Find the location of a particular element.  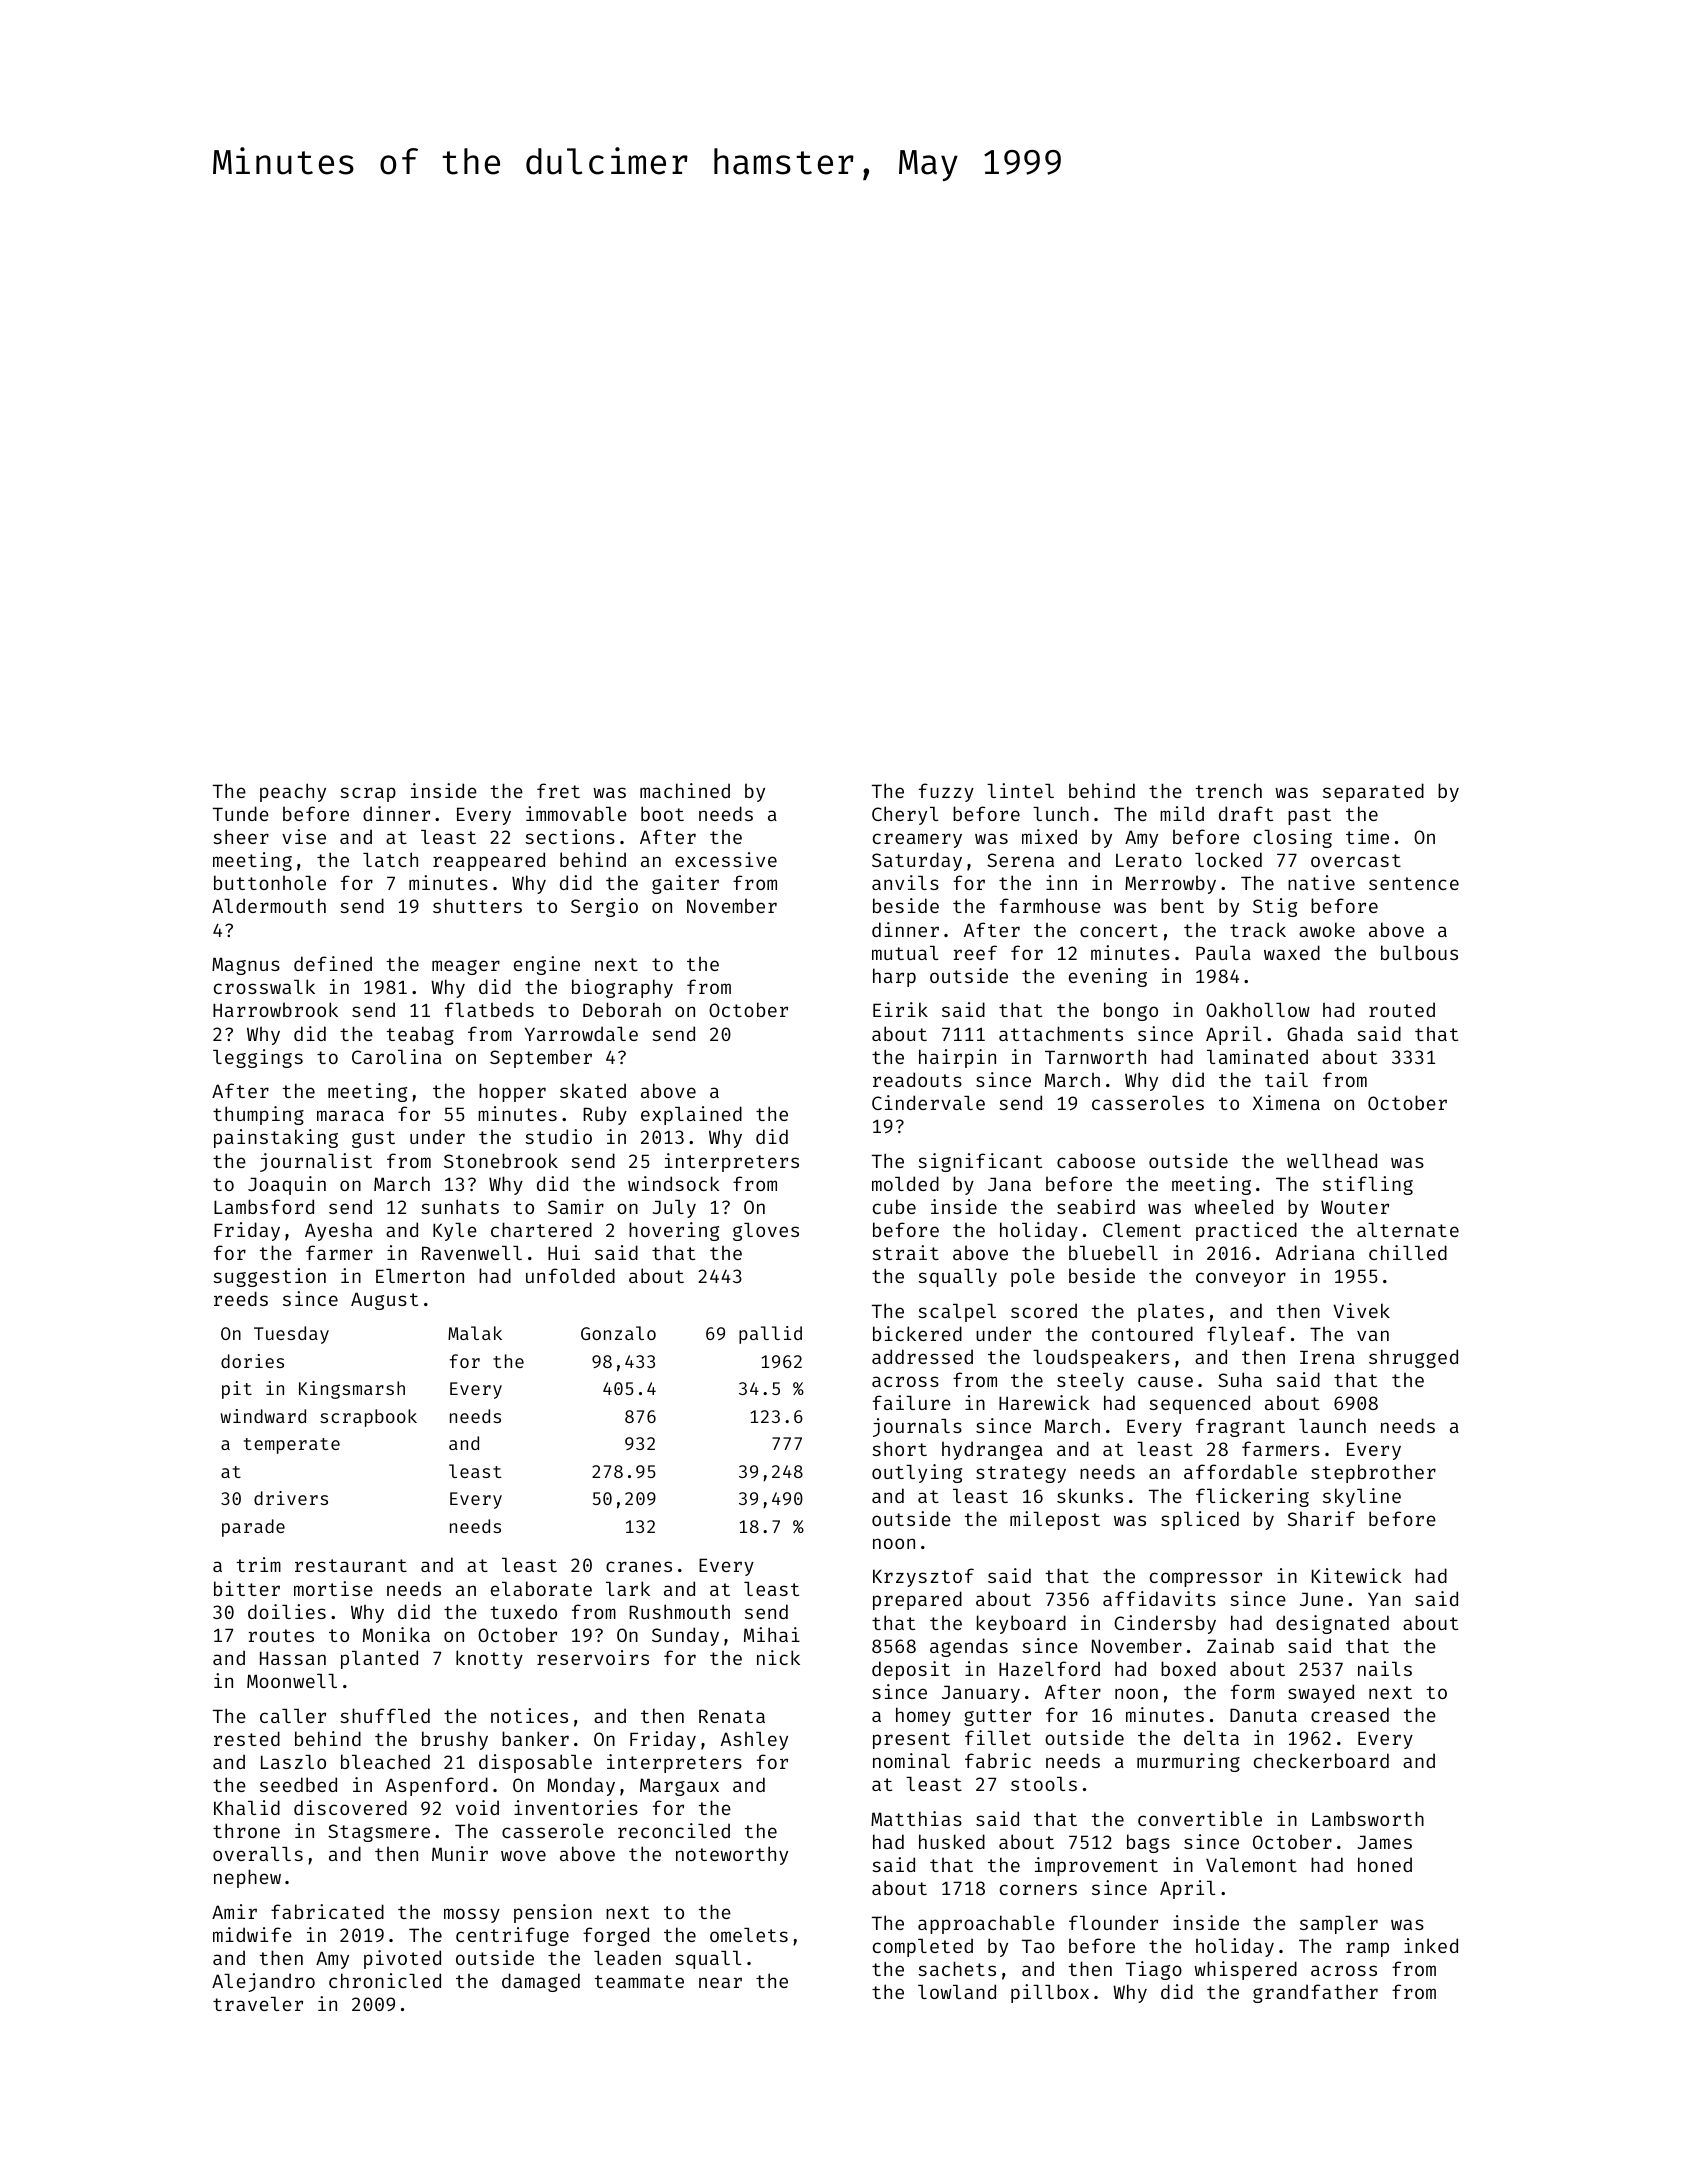

routed is located at coordinates (1402, 1009).
